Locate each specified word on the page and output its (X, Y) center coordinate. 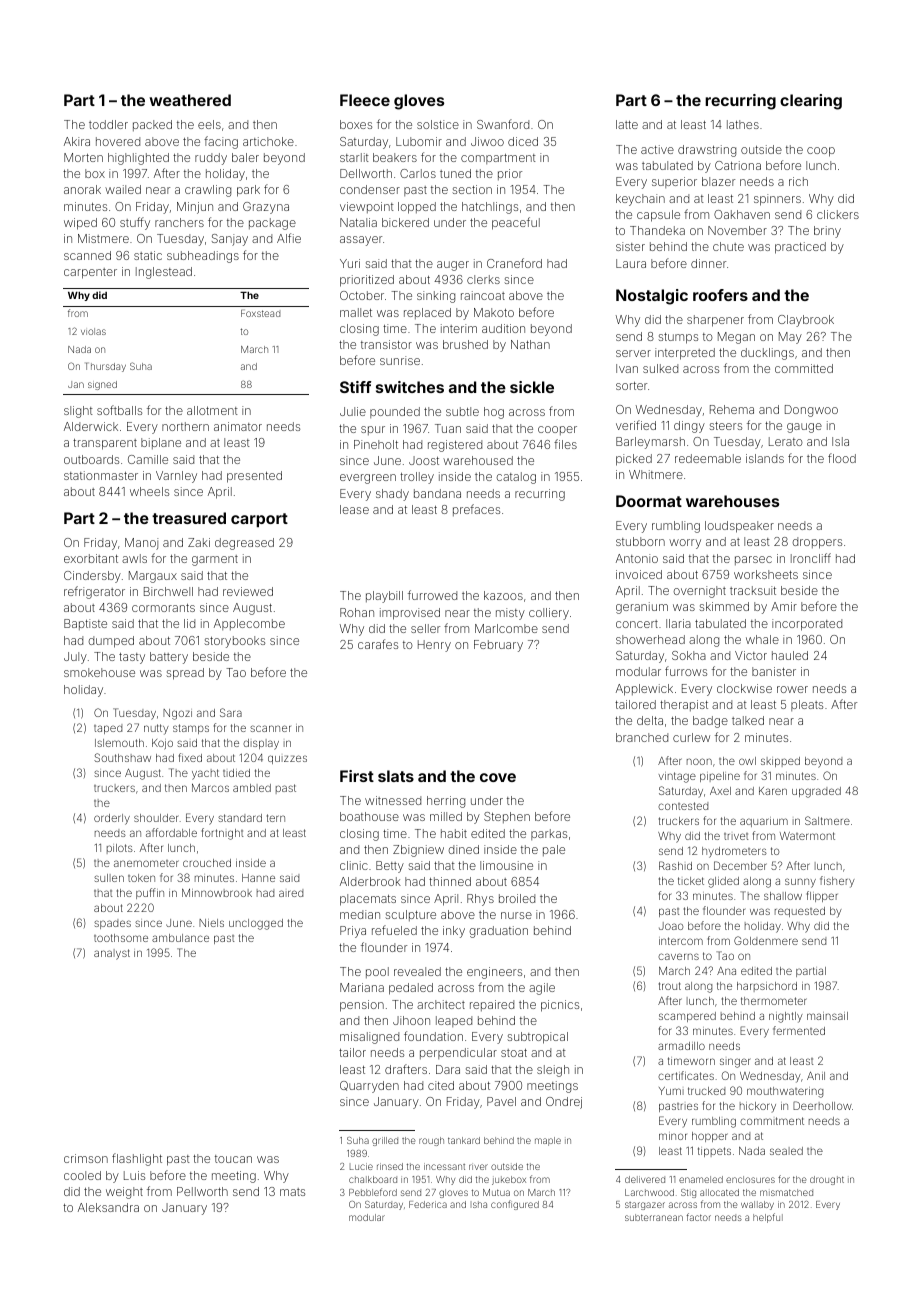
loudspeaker (739, 527)
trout (670, 986)
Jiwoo (487, 141)
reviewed (248, 591)
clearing (811, 102)
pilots (120, 849)
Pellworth (202, 1191)
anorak (82, 189)
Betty (390, 867)
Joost (424, 460)
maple (548, 1141)
